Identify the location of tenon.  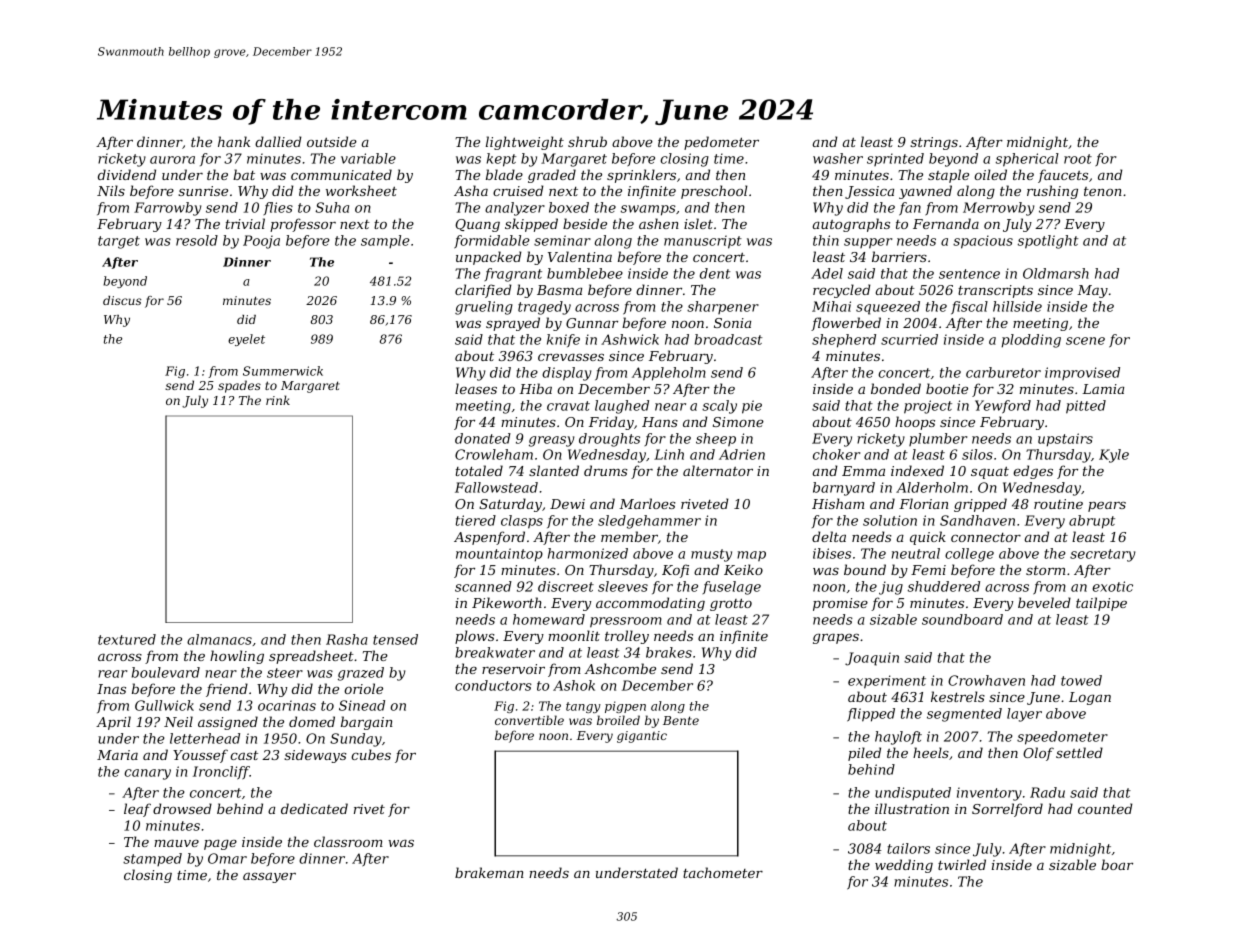
(1103, 191).
